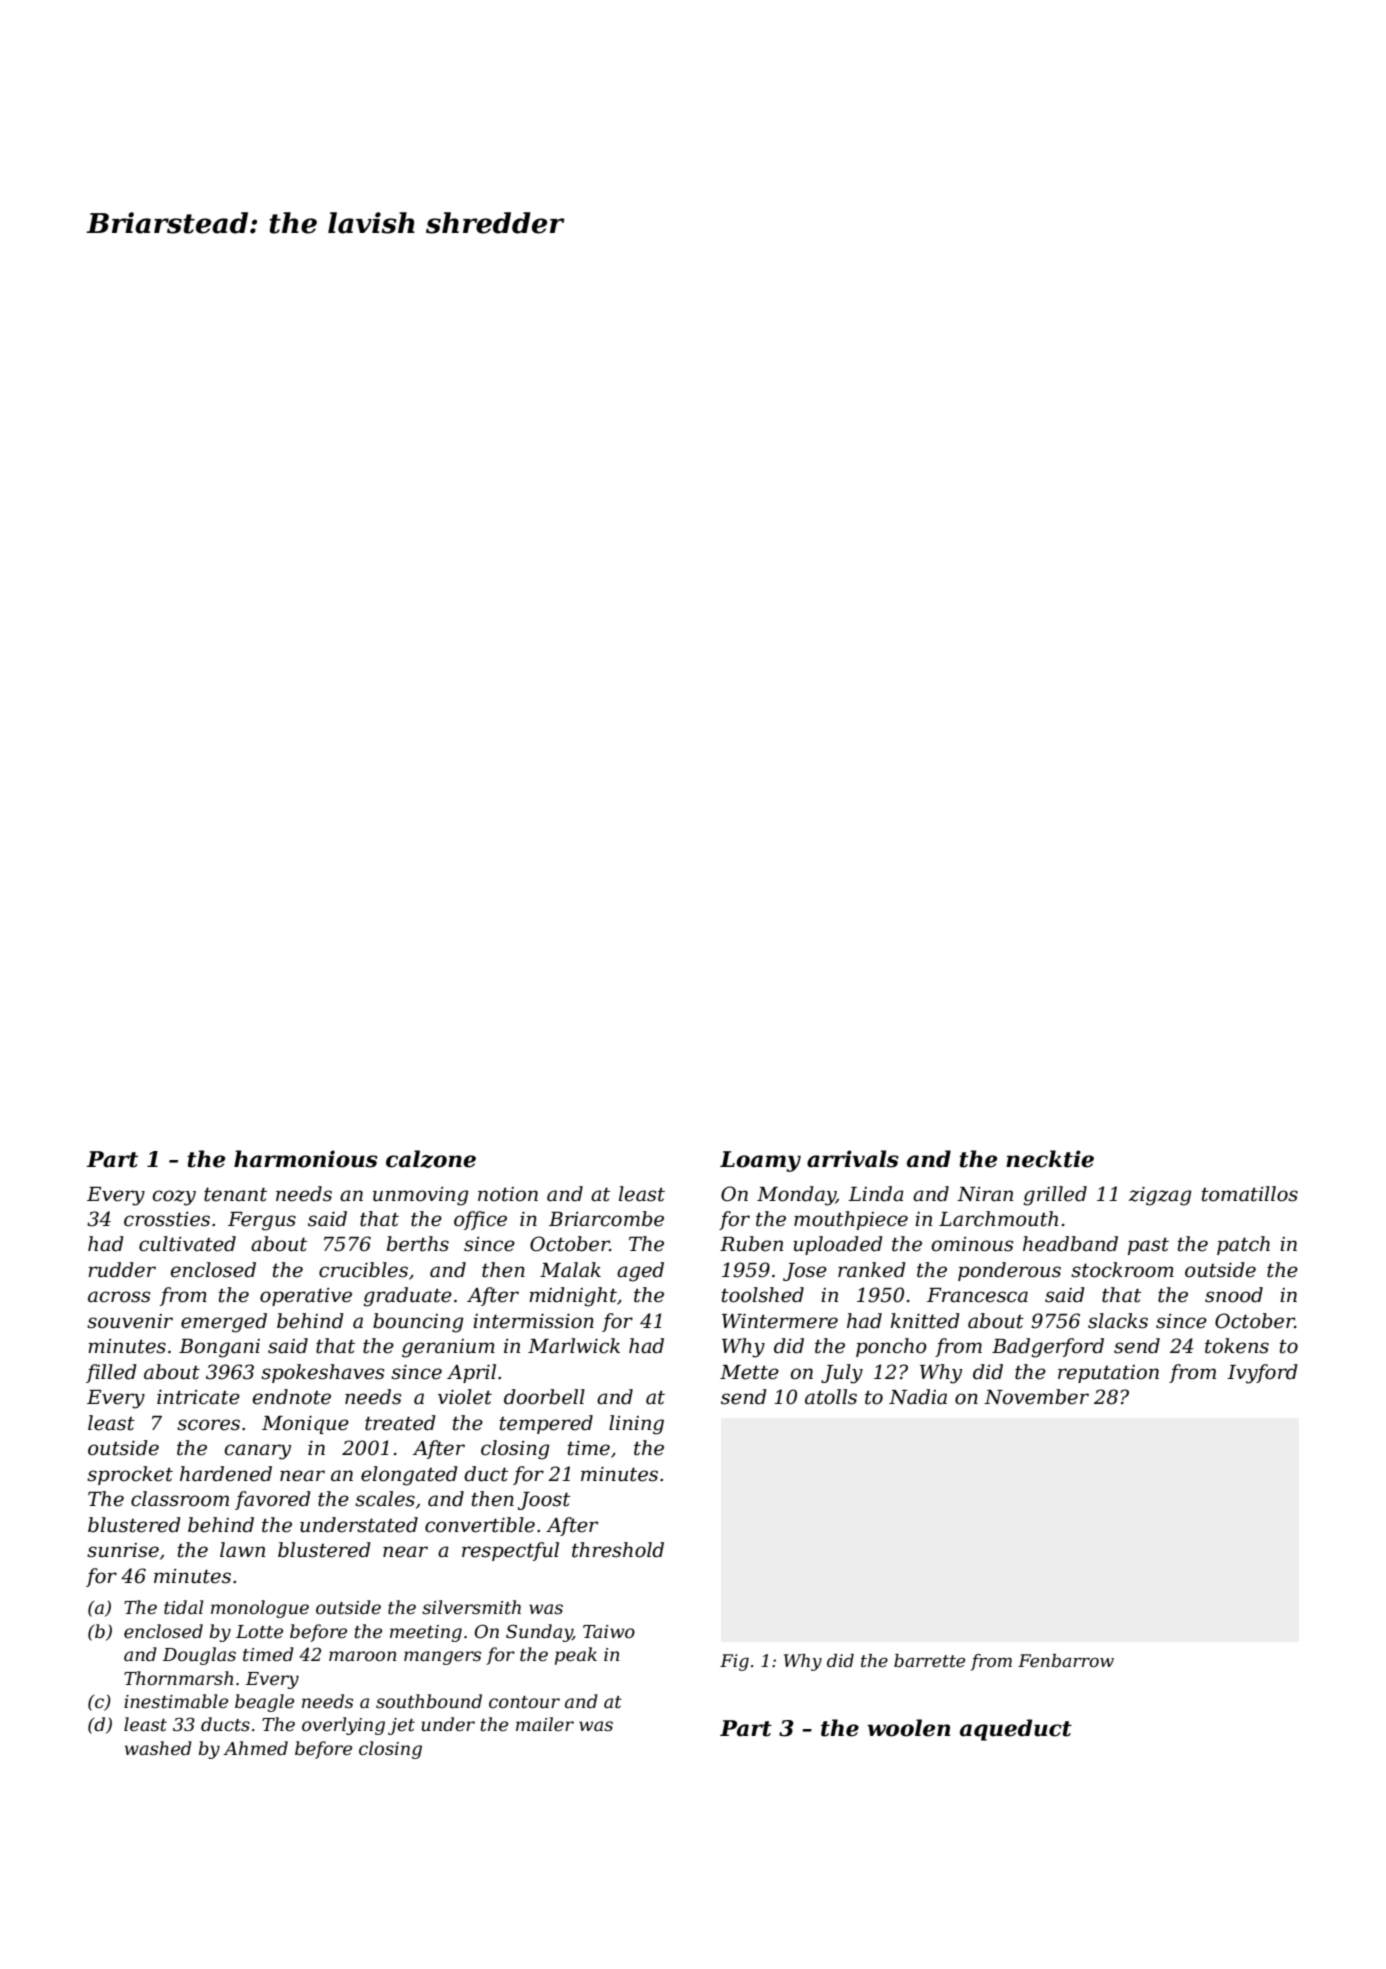 The width and height of the document is (1386, 1969). Describe the element at coordinates (1262, 1374) in the document. I see `Ivyford` at that location.
